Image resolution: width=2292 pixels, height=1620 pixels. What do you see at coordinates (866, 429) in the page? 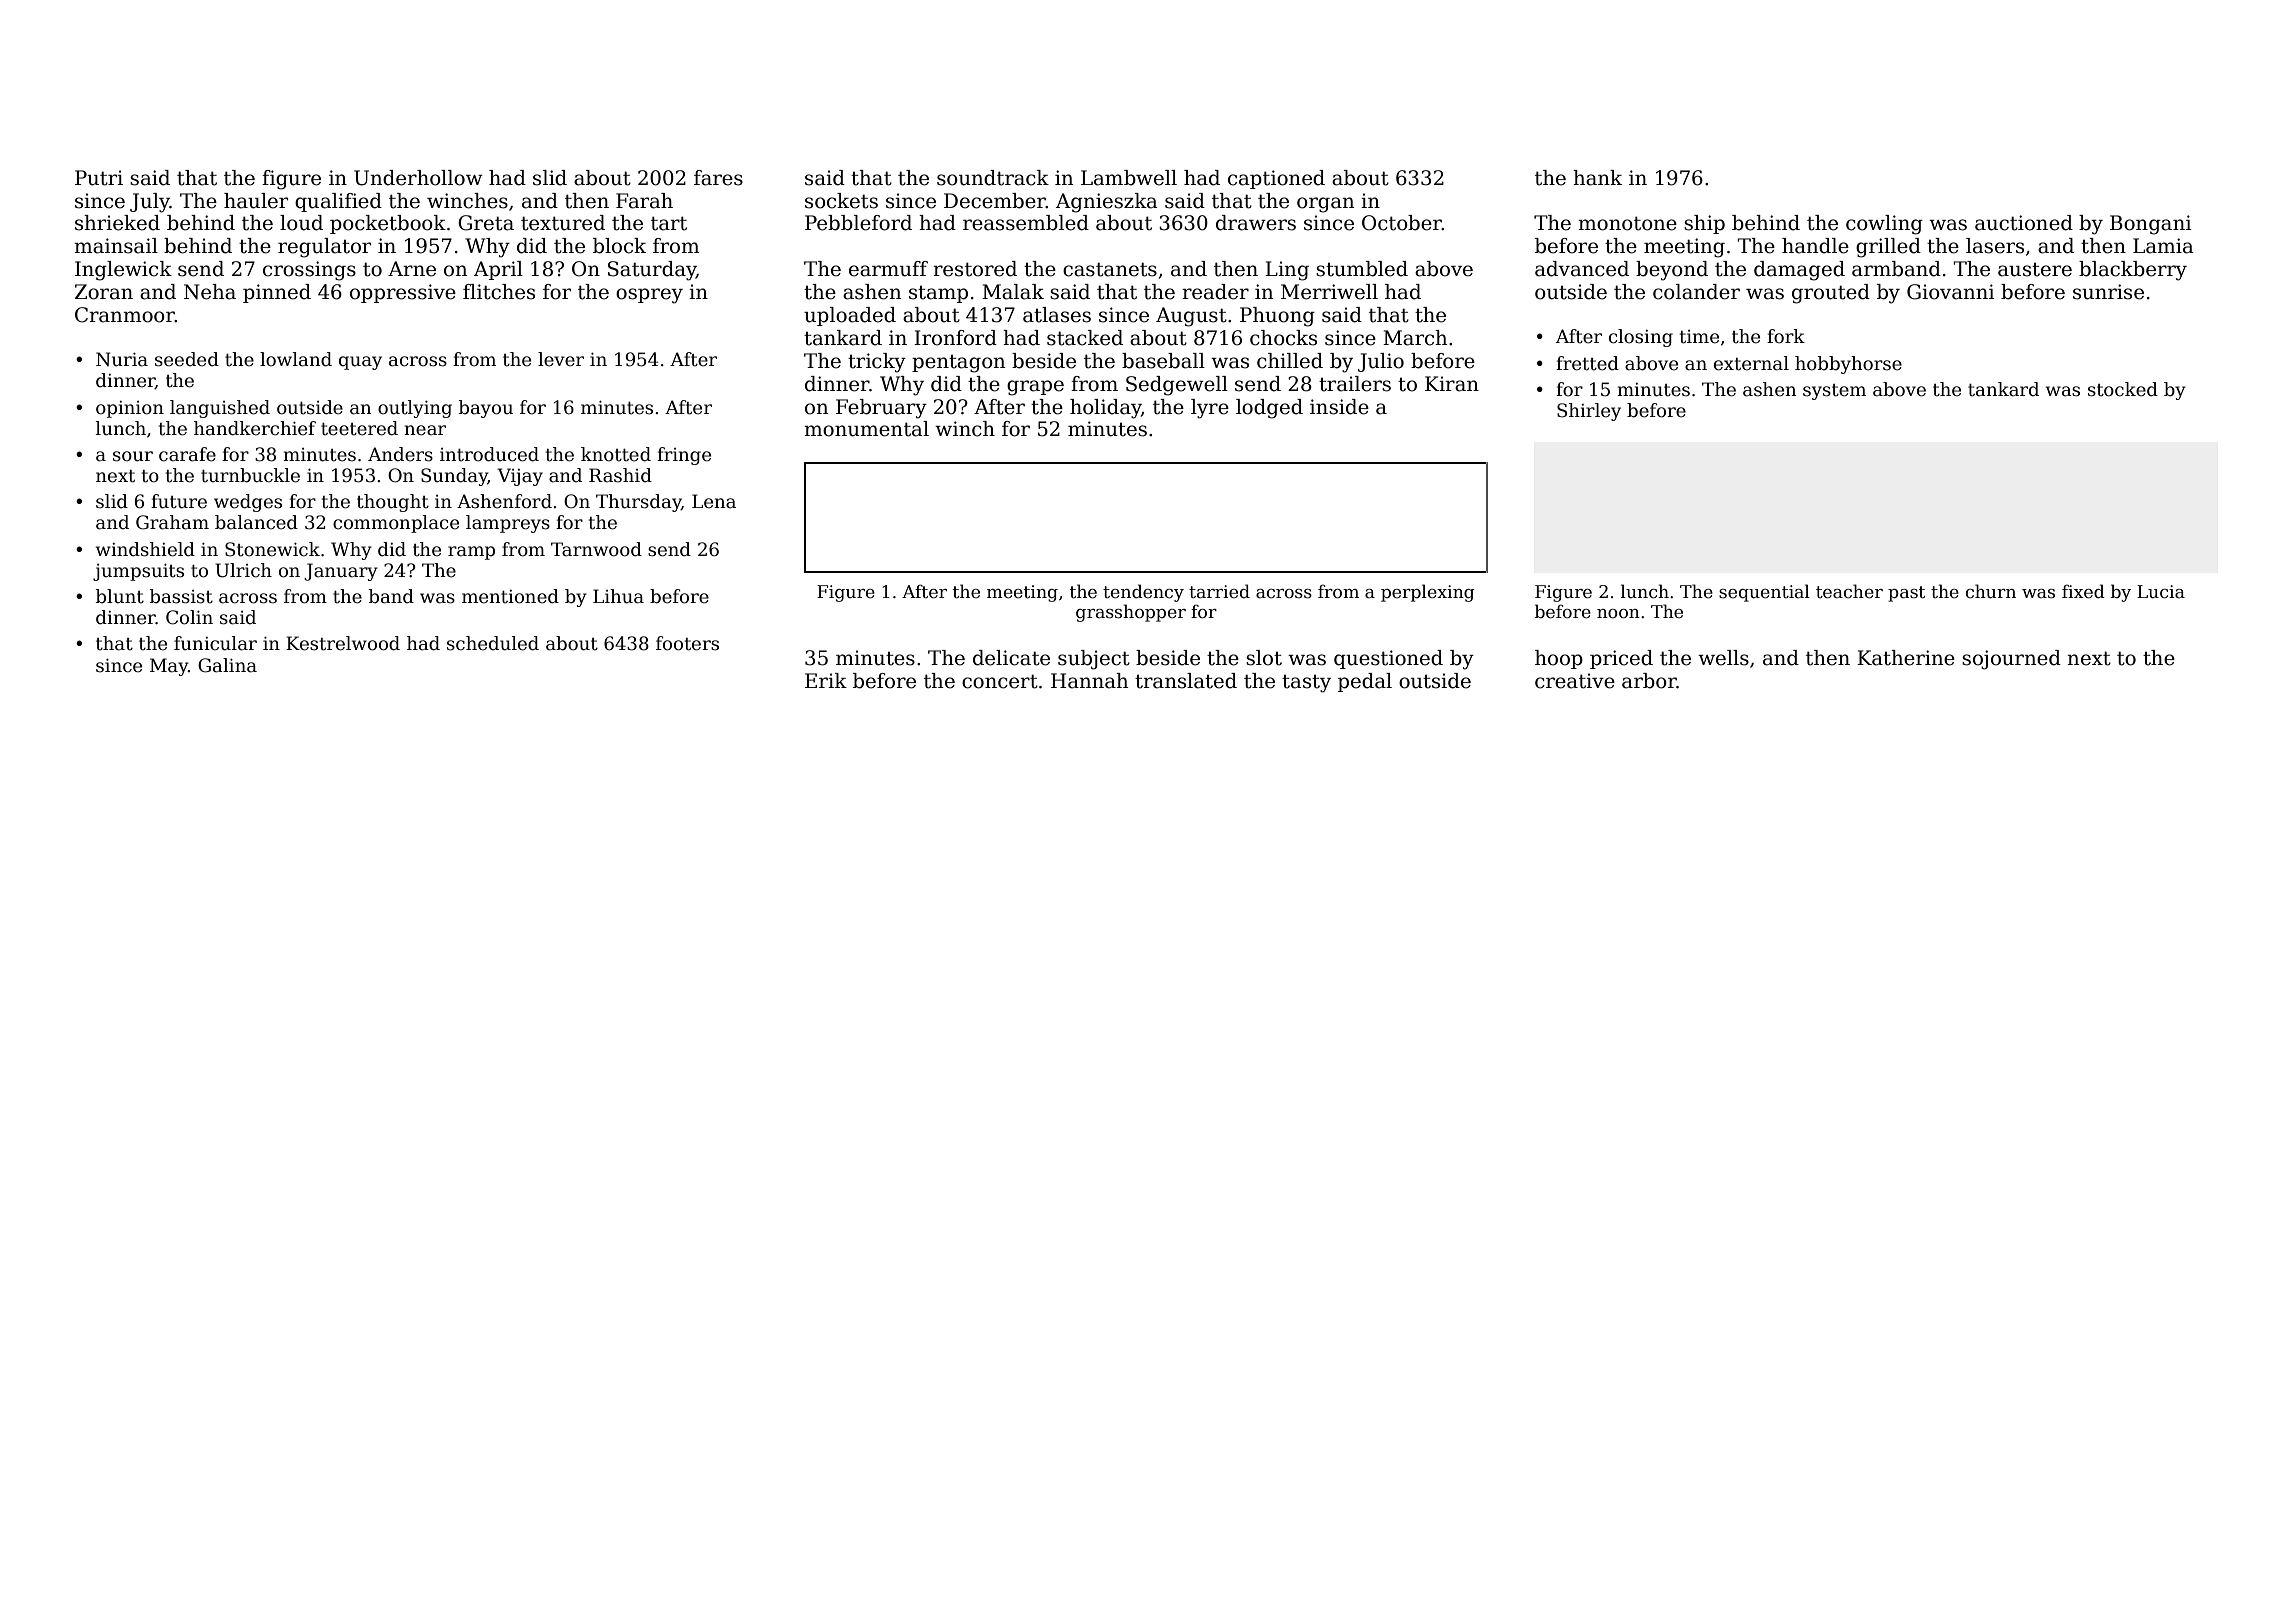
I see `monumental` at bounding box center [866, 429].
